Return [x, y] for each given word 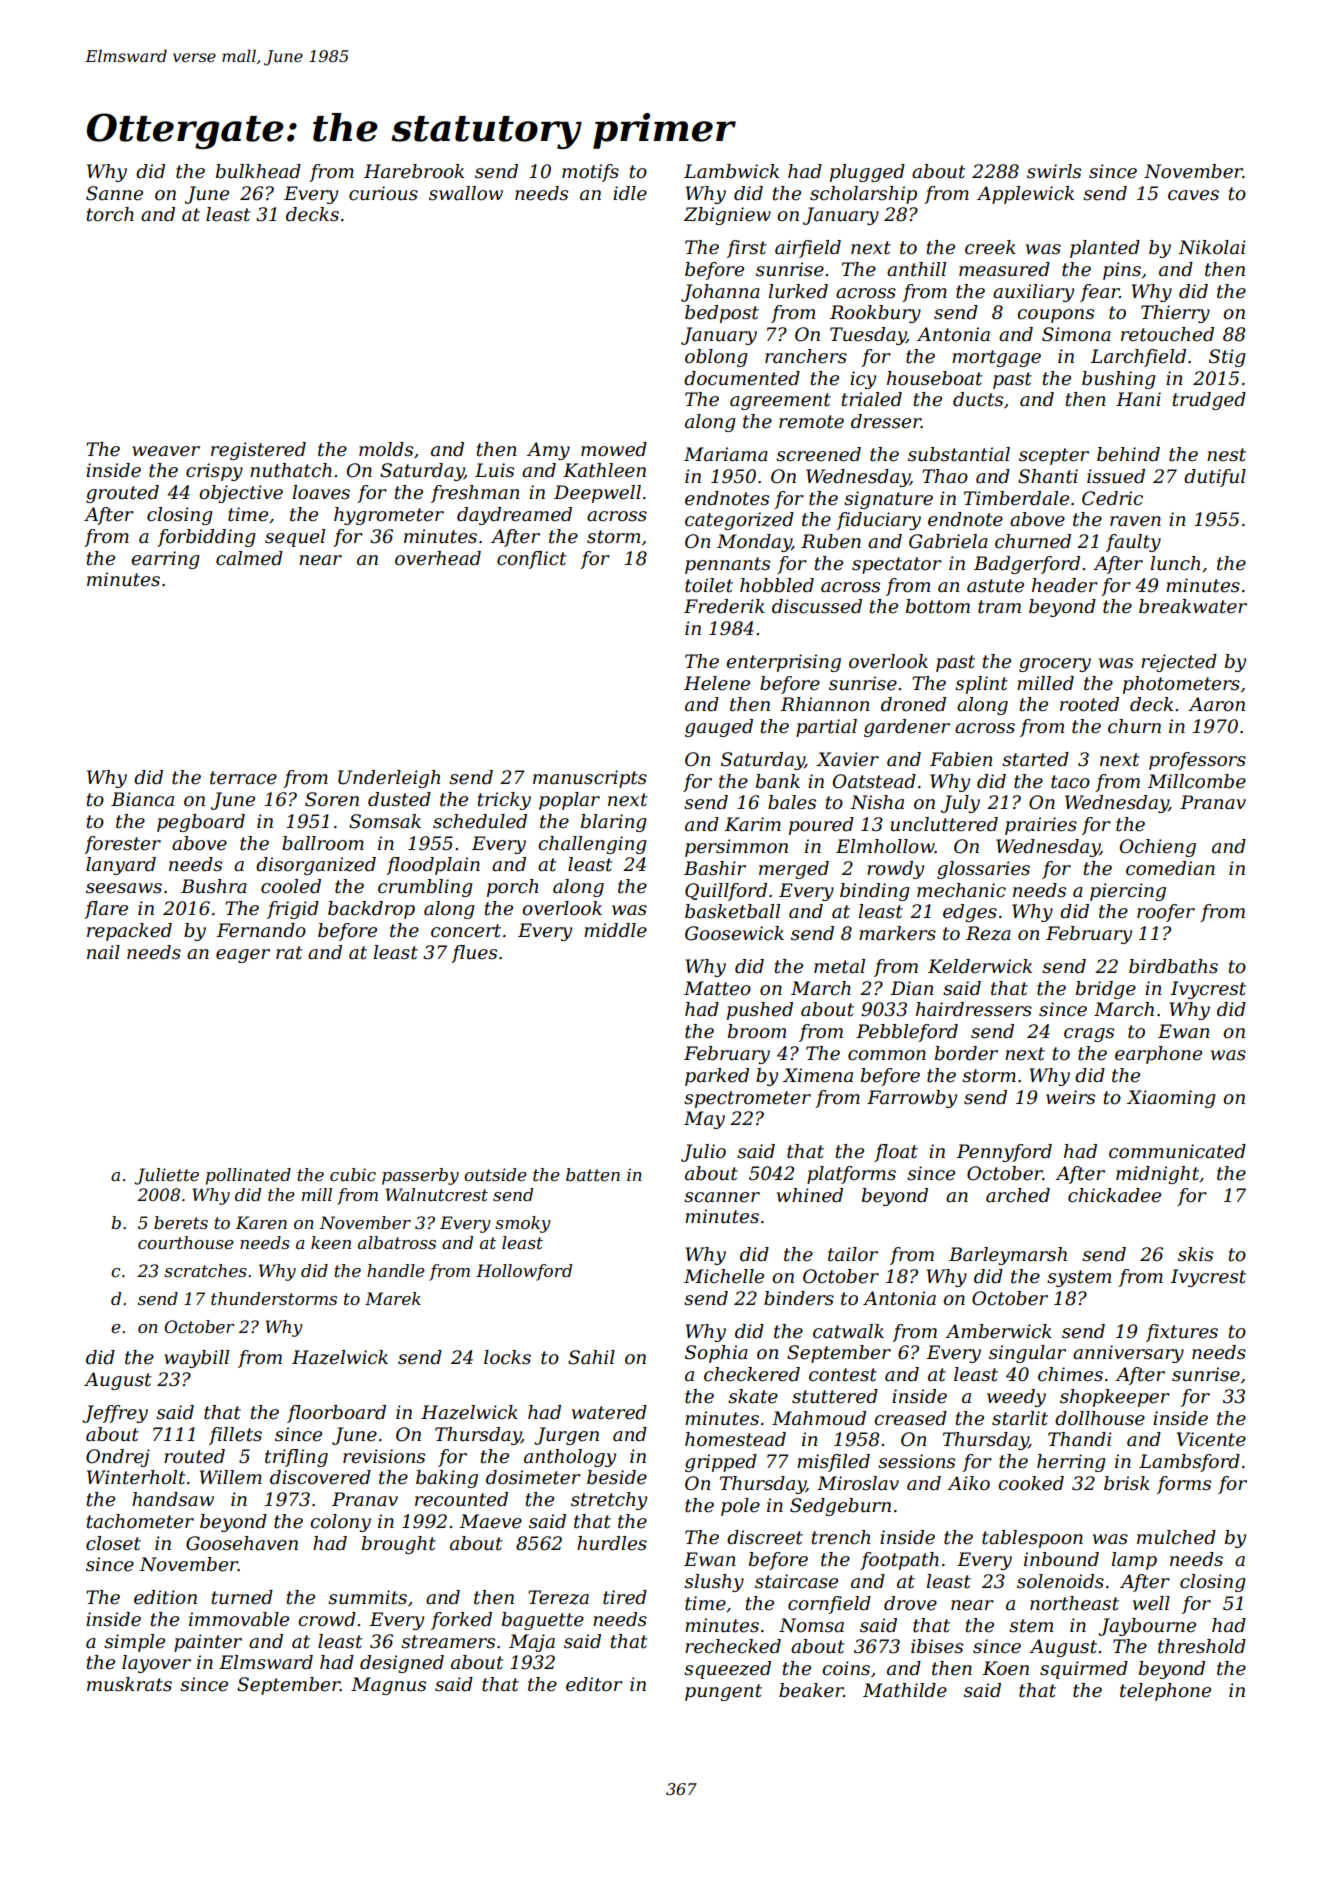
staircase [796, 1581]
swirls [1054, 171]
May [704, 1120]
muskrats [129, 1684]
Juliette [167, 1176]
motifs [590, 173]
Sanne [114, 193]
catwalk [848, 1331]
